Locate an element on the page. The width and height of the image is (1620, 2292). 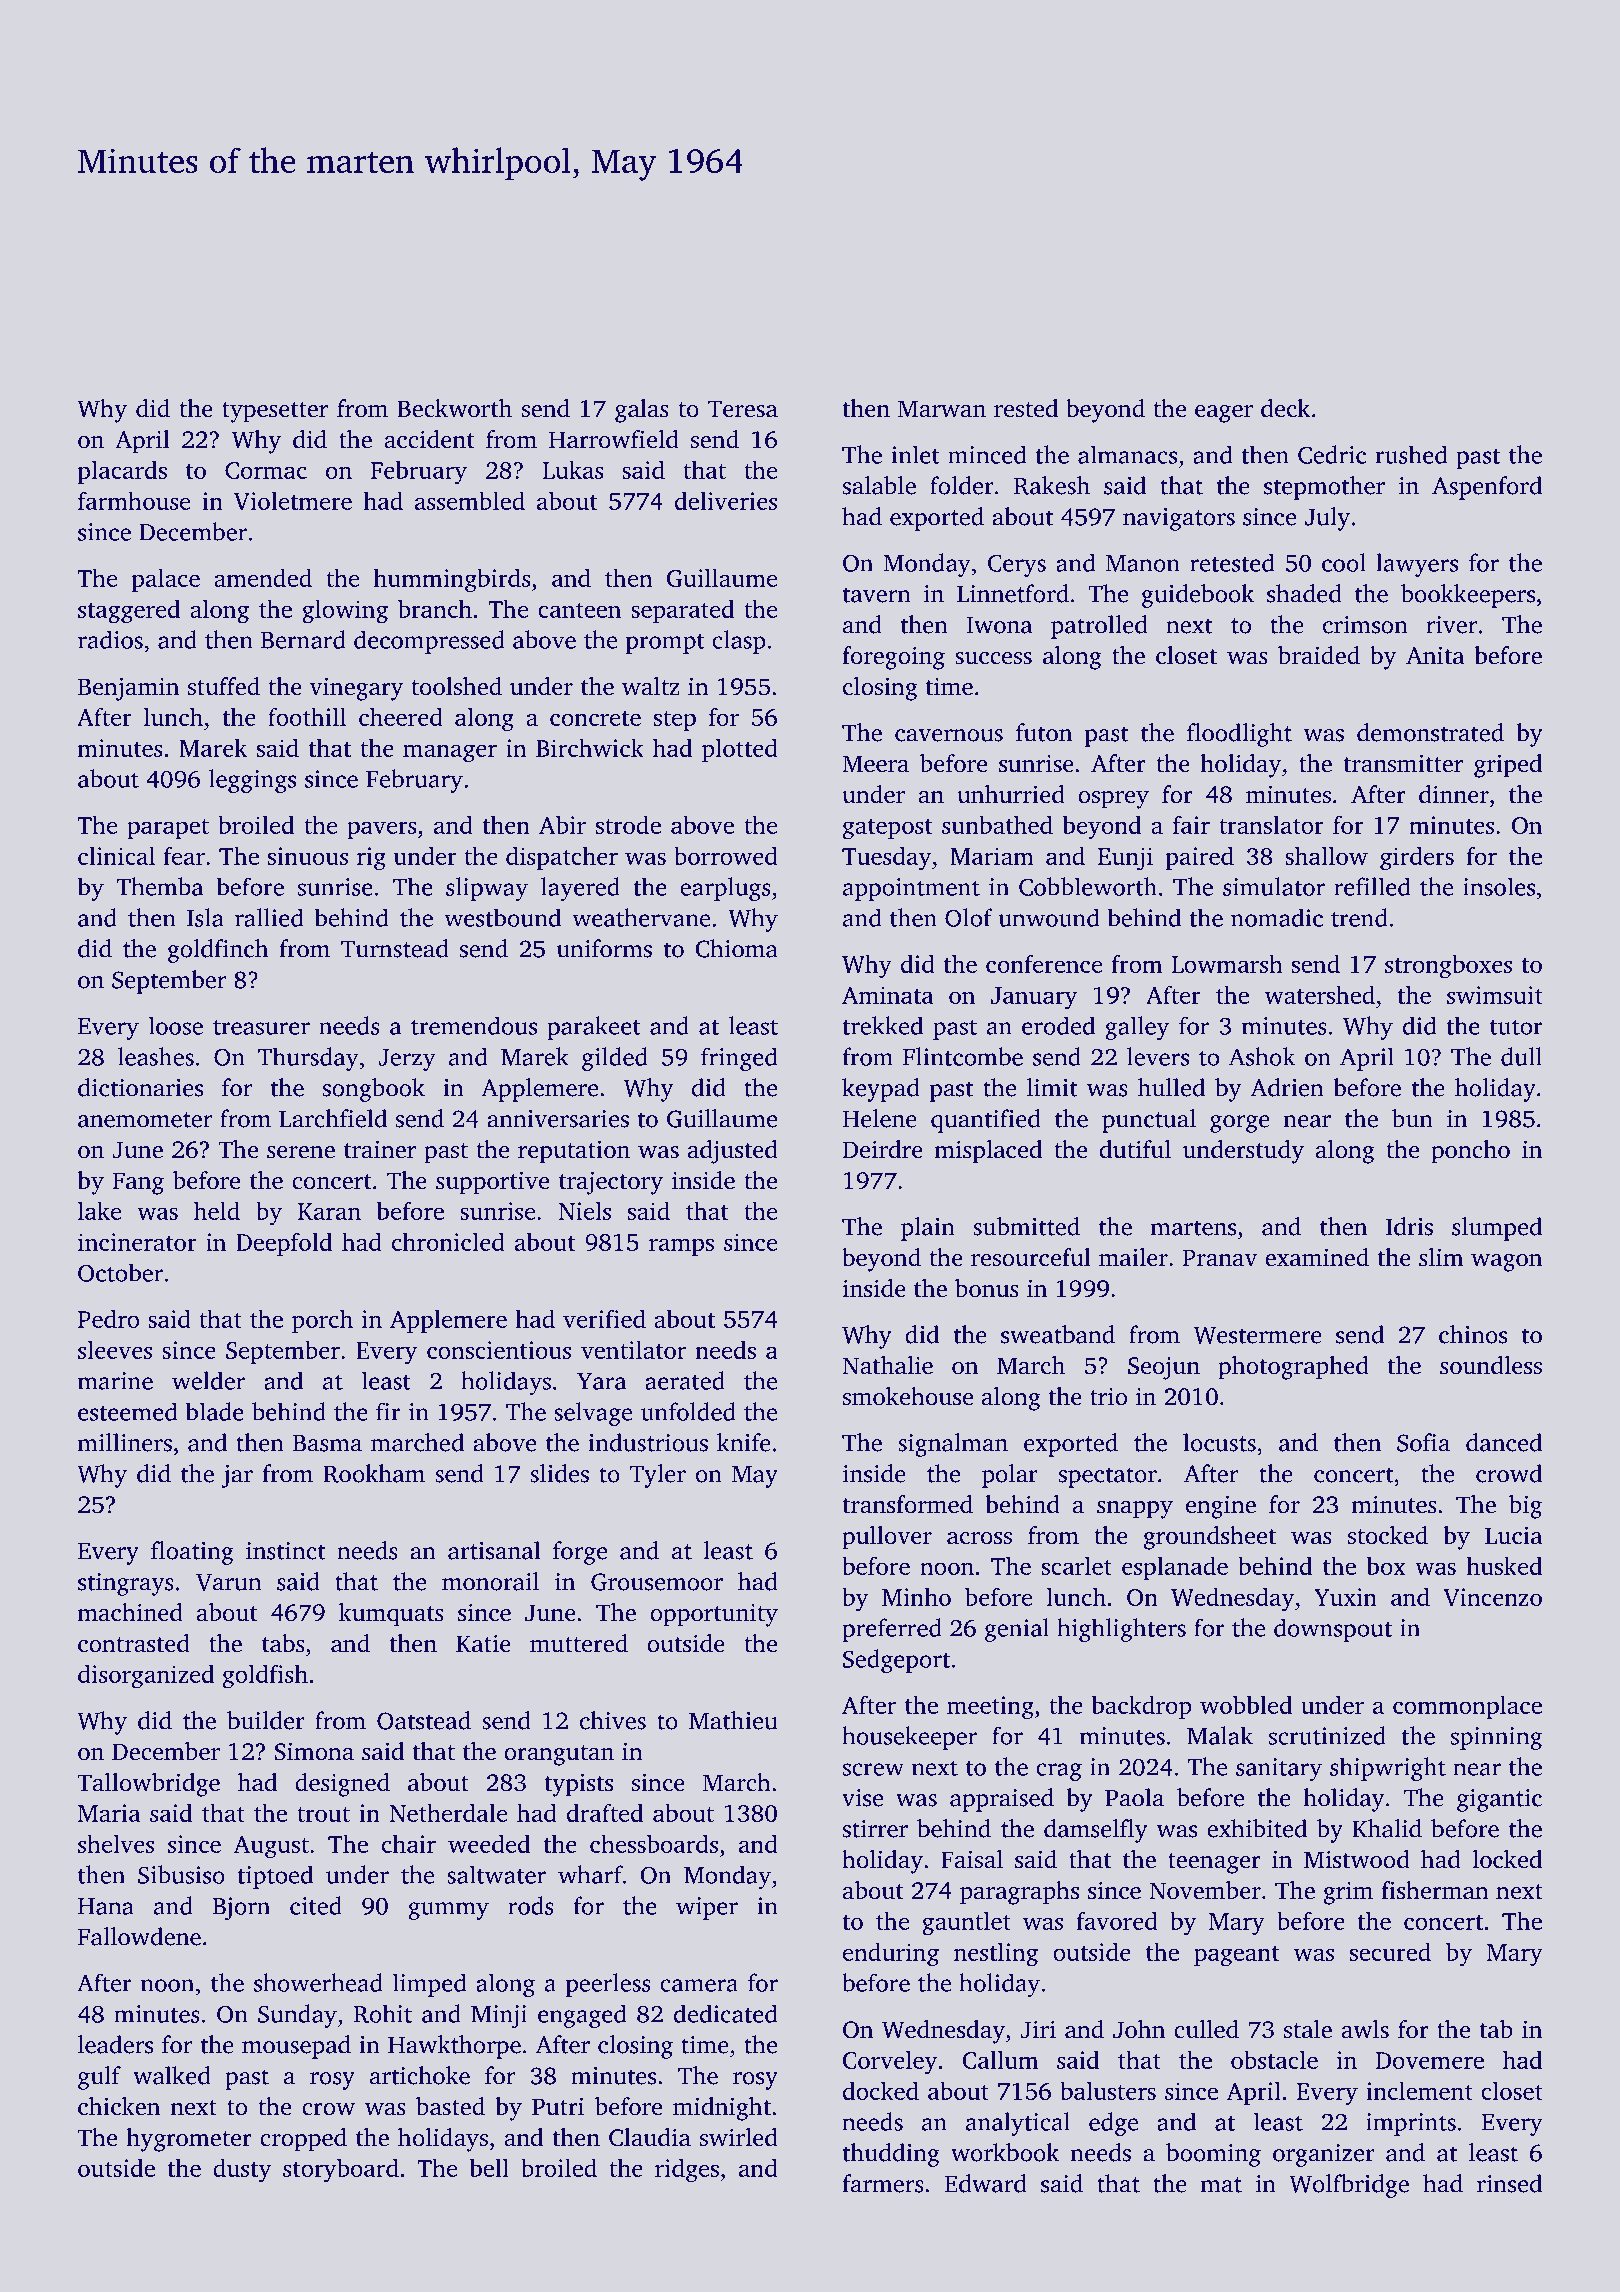
Simona is located at coordinates (314, 1751).
